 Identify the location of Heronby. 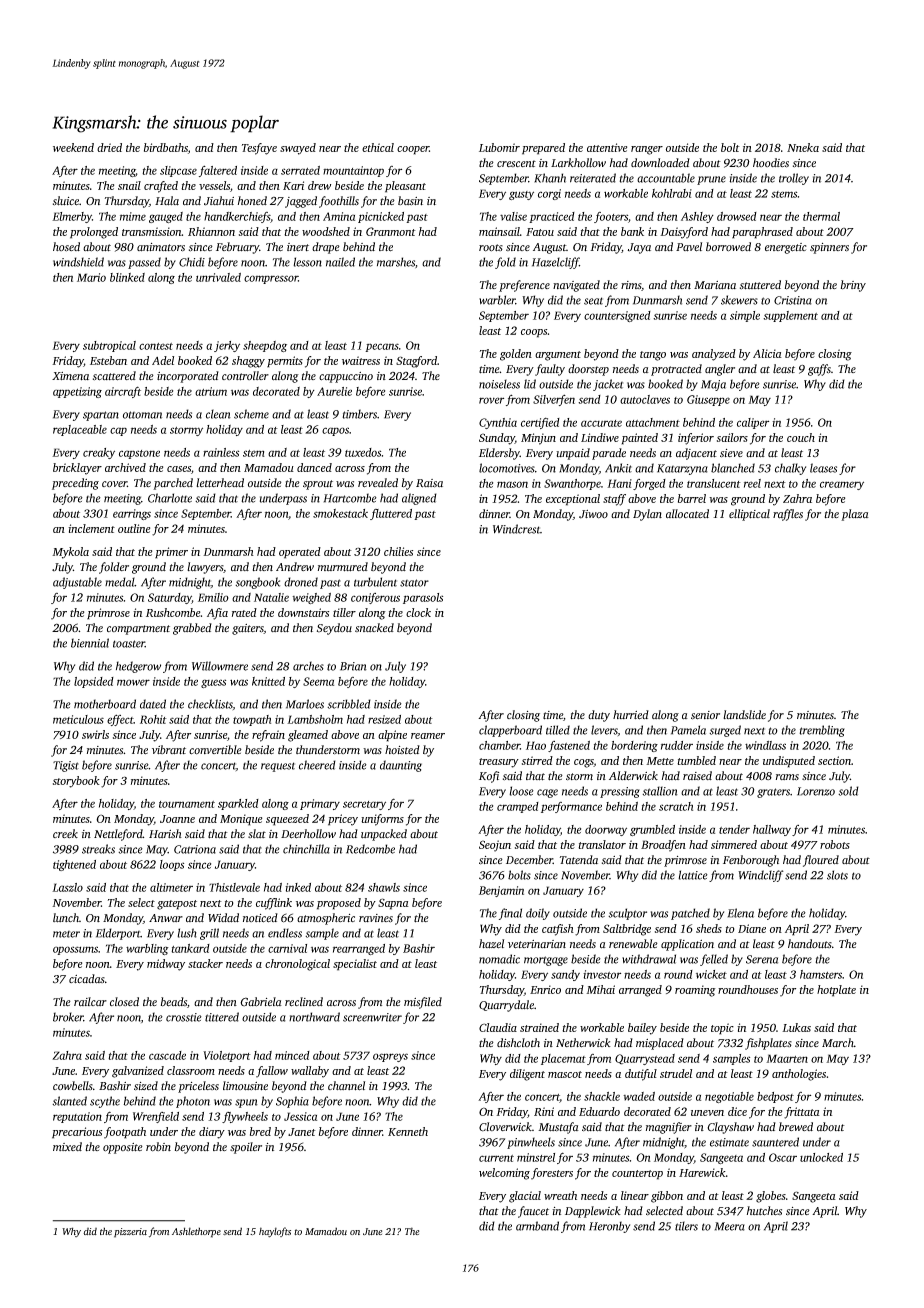
(609, 1227).
